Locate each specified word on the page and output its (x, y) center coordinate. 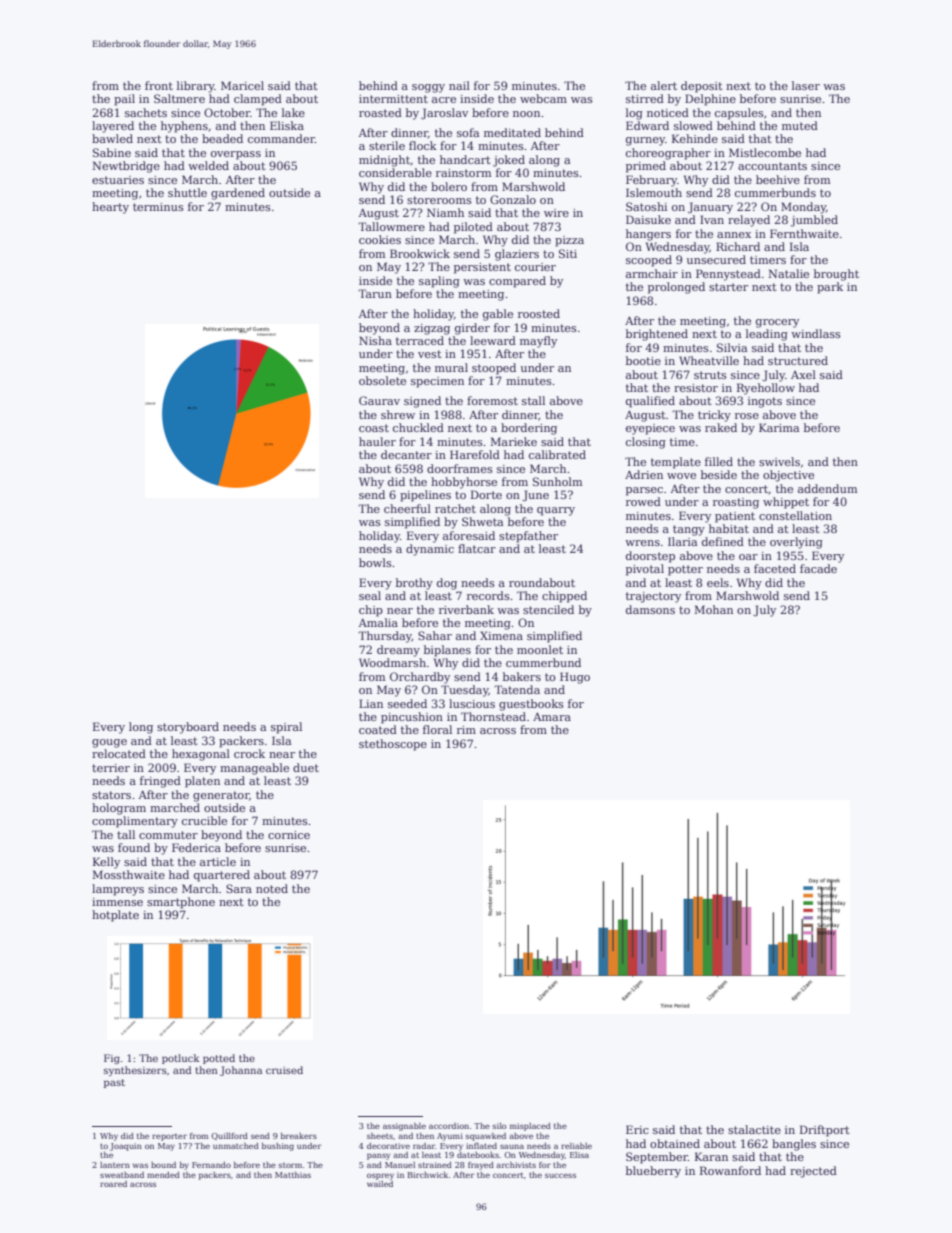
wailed (380, 1184)
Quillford (229, 1136)
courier (535, 267)
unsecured (716, 259)
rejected (813, 1172)
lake (293, 112)
